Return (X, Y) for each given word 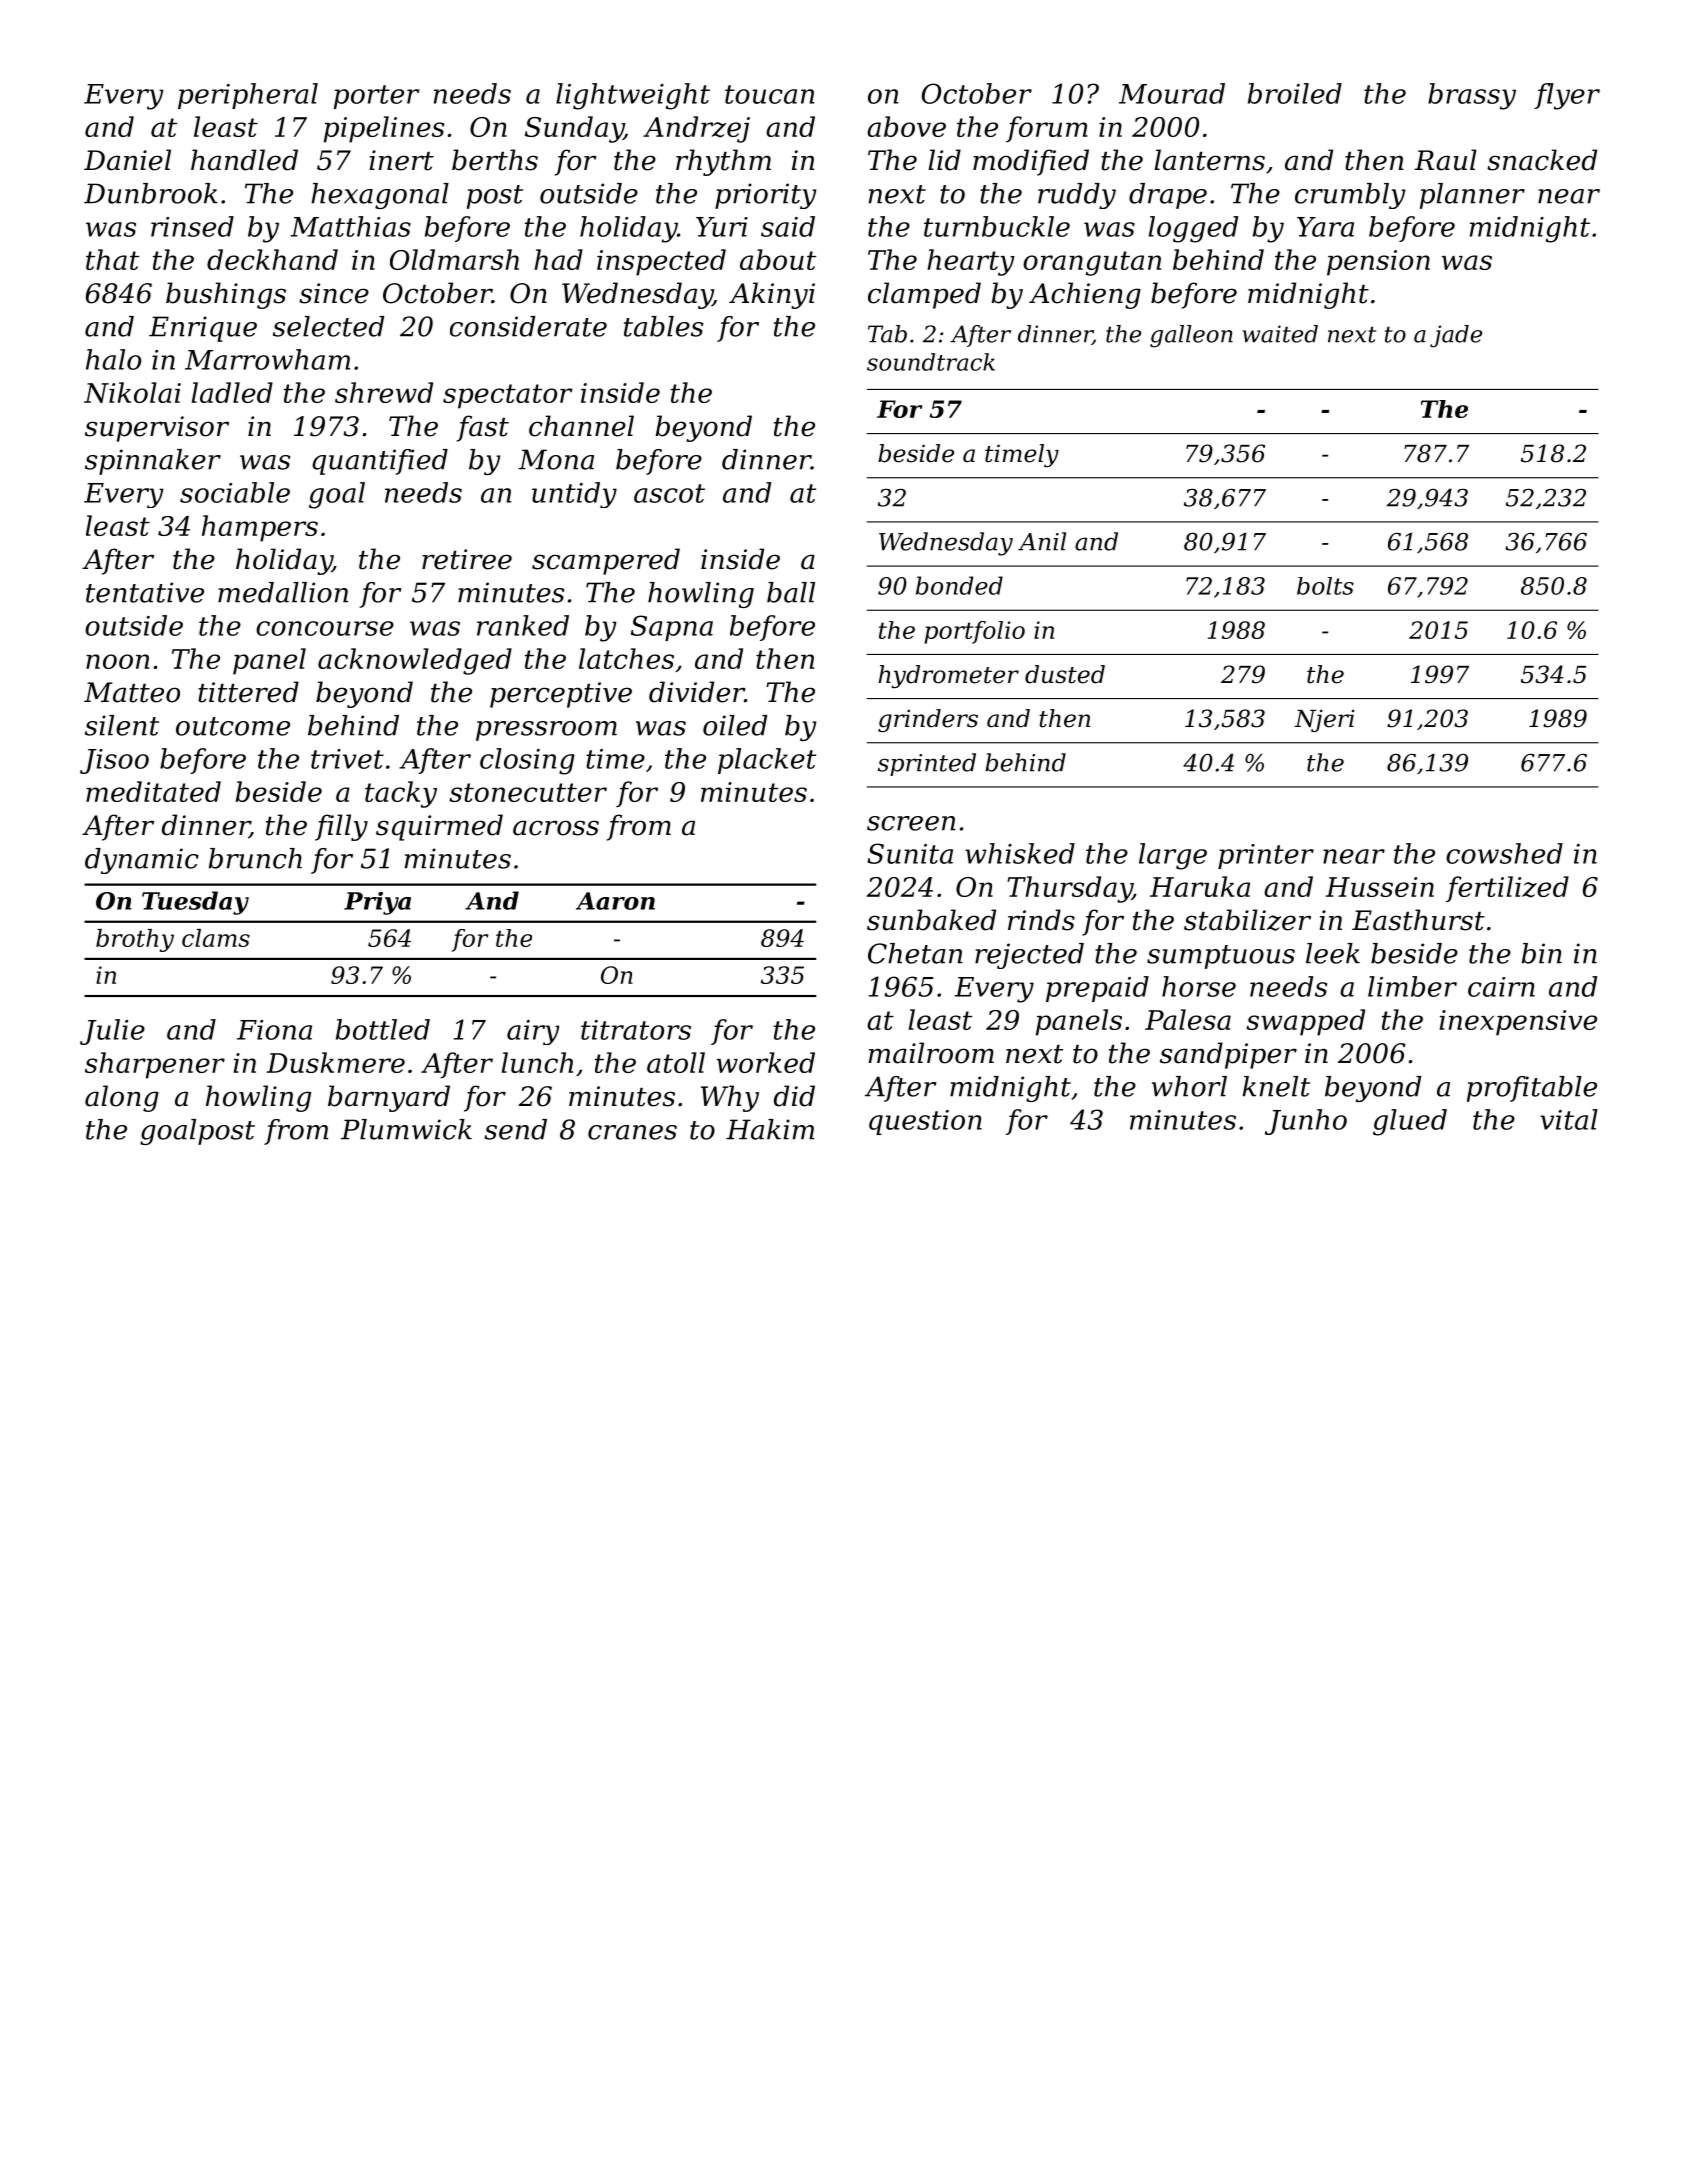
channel (581, 426)
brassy (1472, 96)
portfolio (974, 632)
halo (113, 359)
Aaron (615, 901)
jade (1456, 336)
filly (341, 827)
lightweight (633, 96)
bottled (383, 1029)
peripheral (248, 96)
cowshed (1504, 853)
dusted (1065, 674)
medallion (283, 592)
